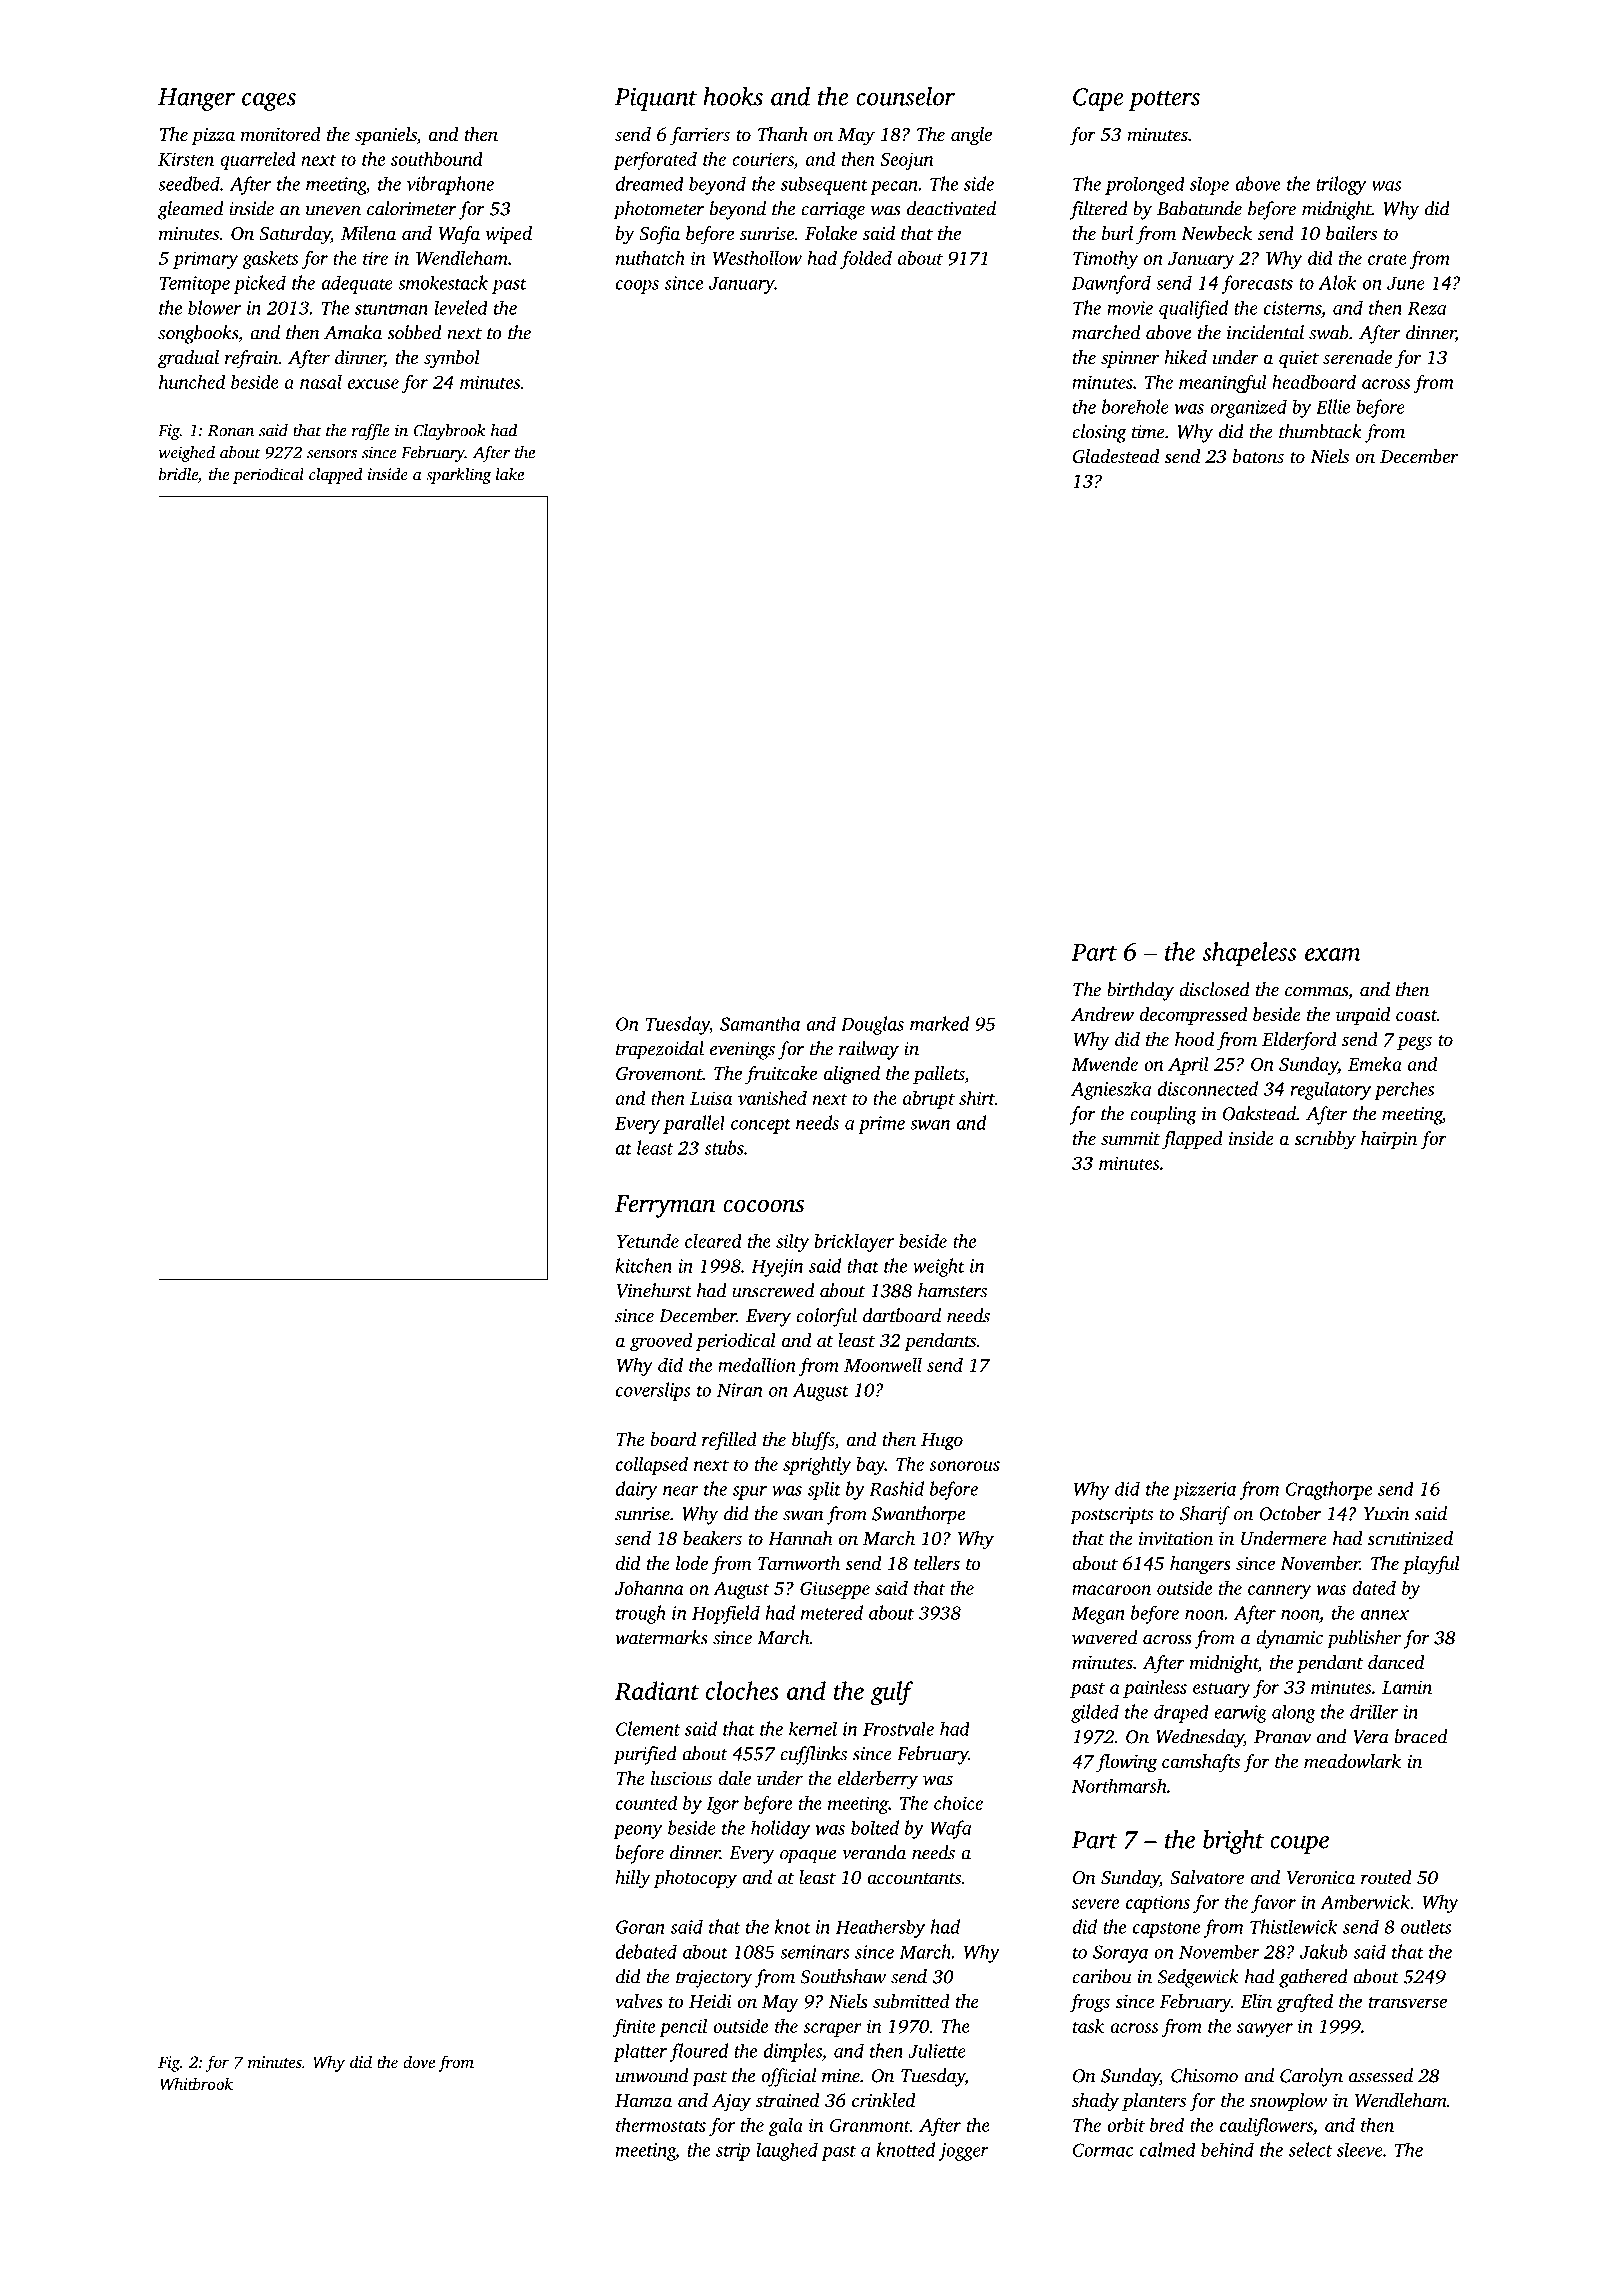 This page has height=2292, width=1620. Describe the element at coordinates (1325, 1140) in the page. I see `scrubby` at that location.
